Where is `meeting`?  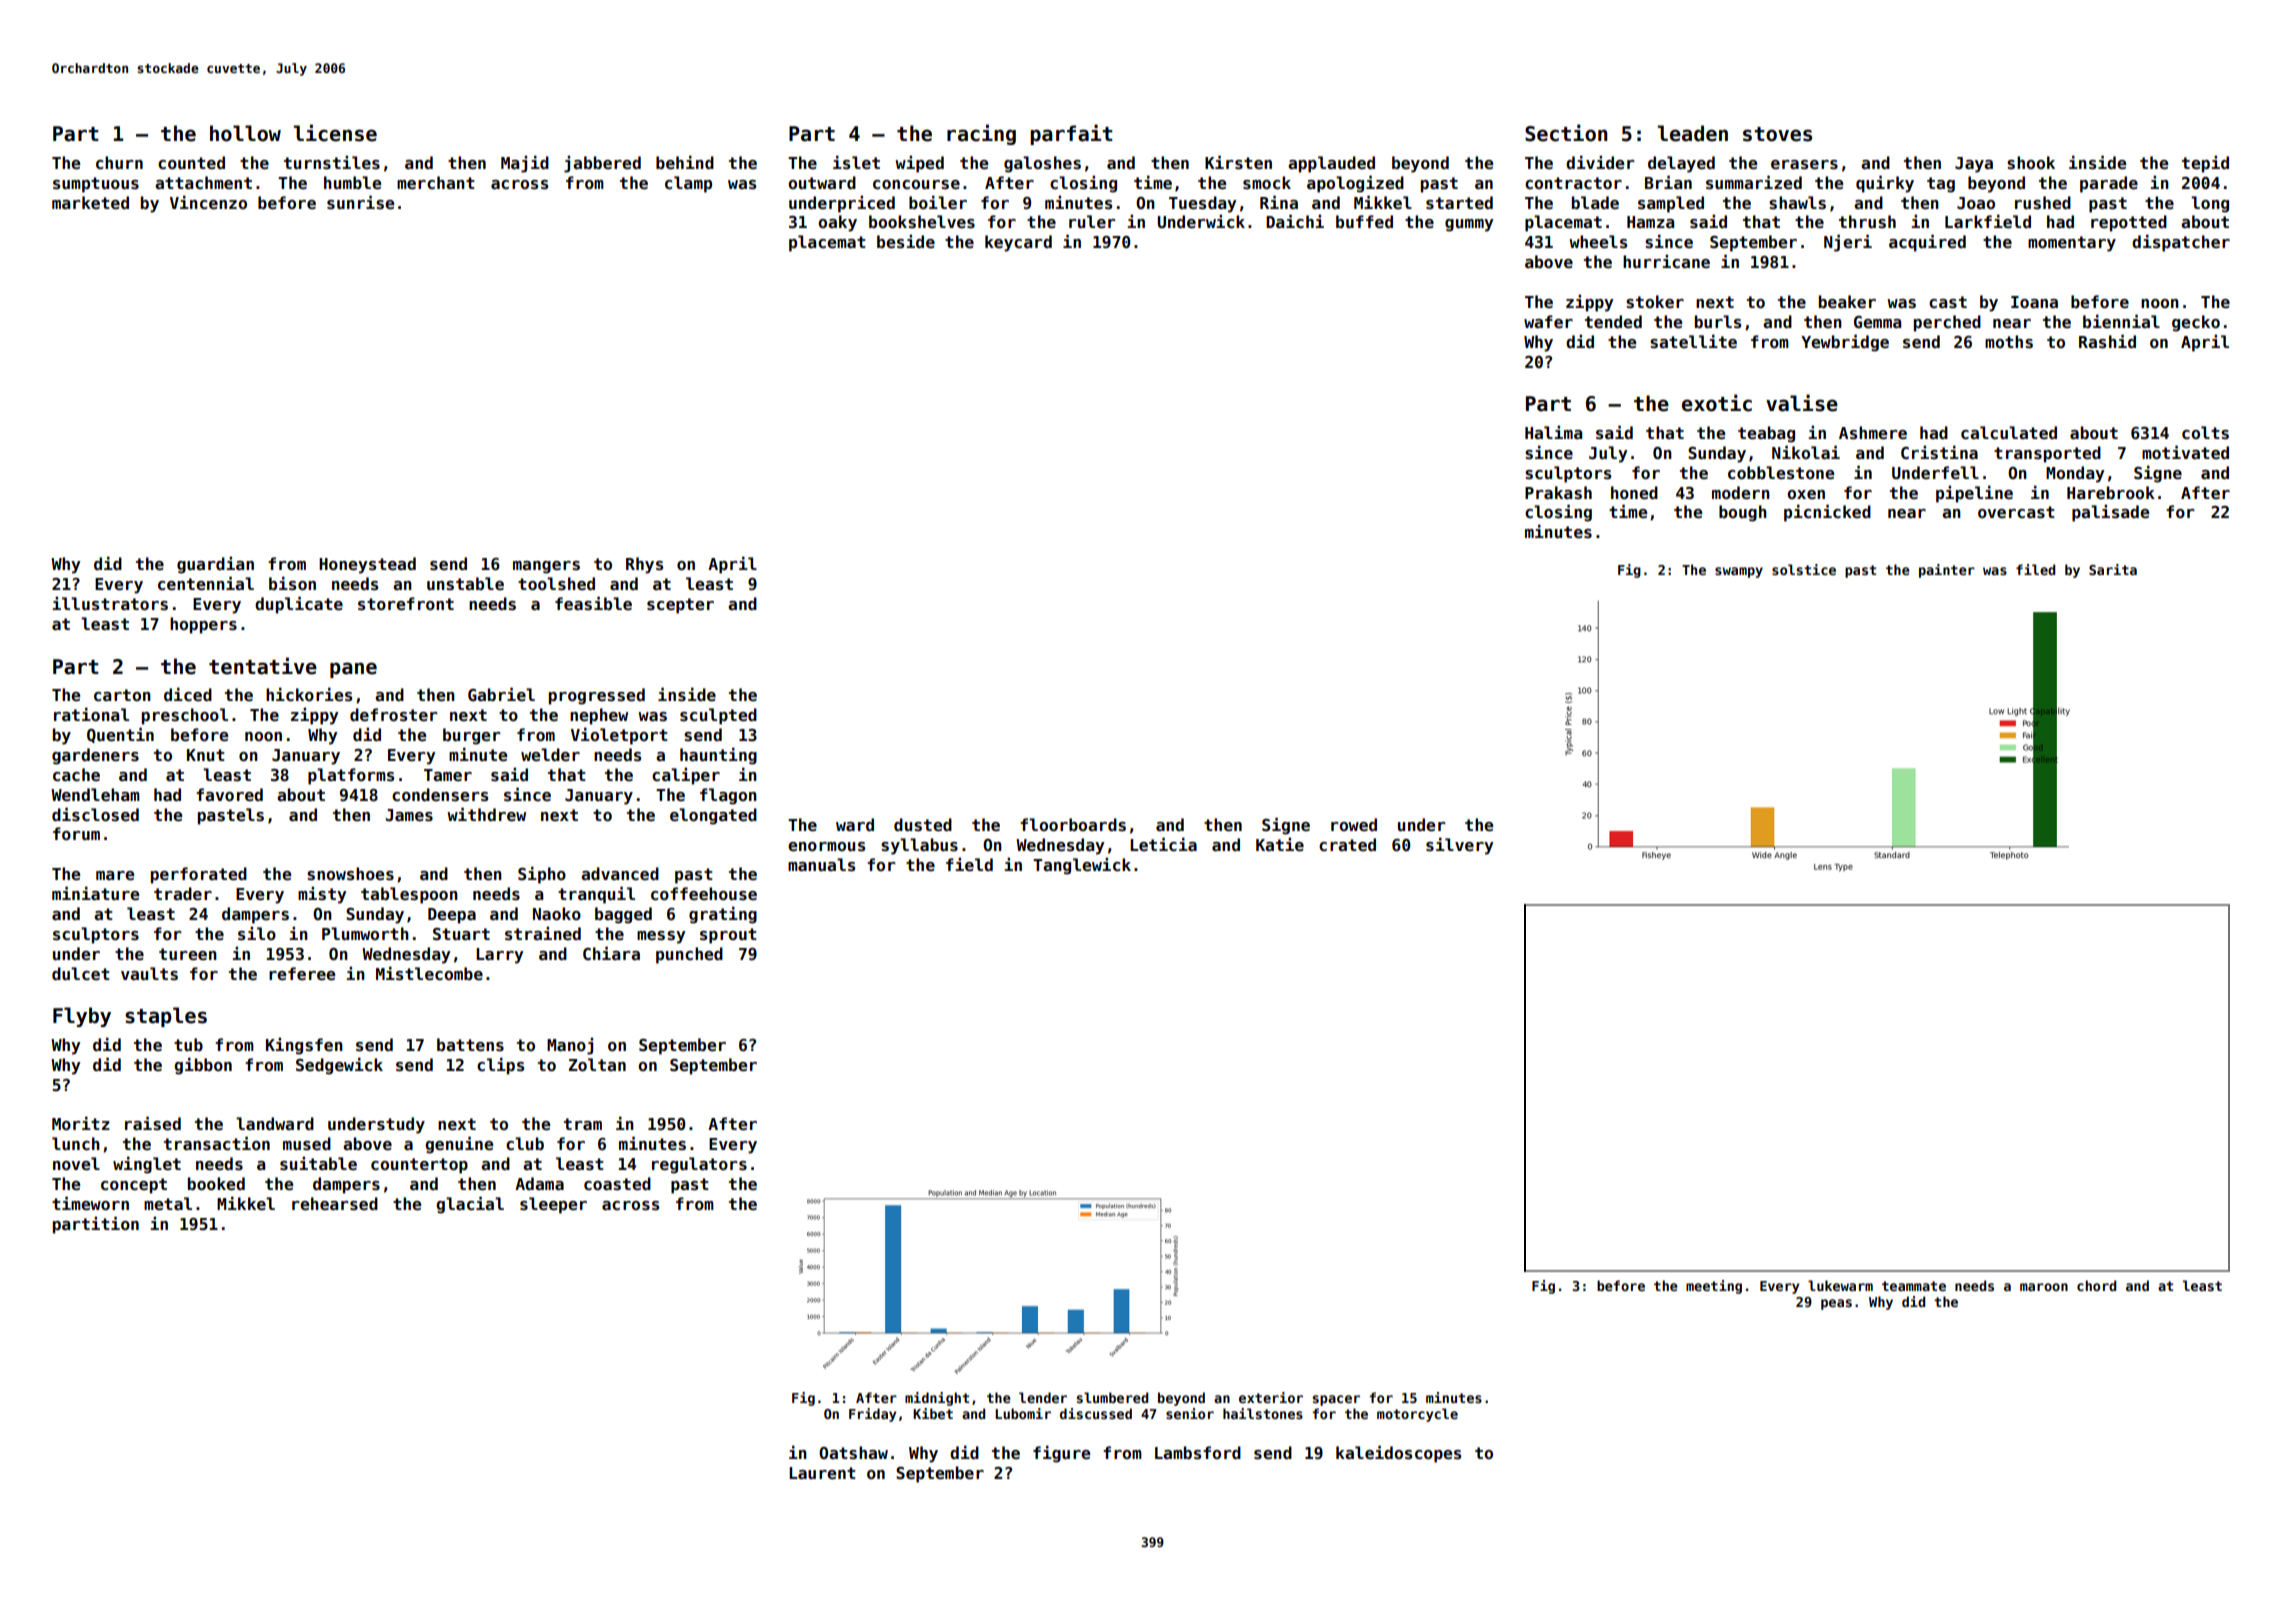
meeting is located at coordinates (1714, 1287).
